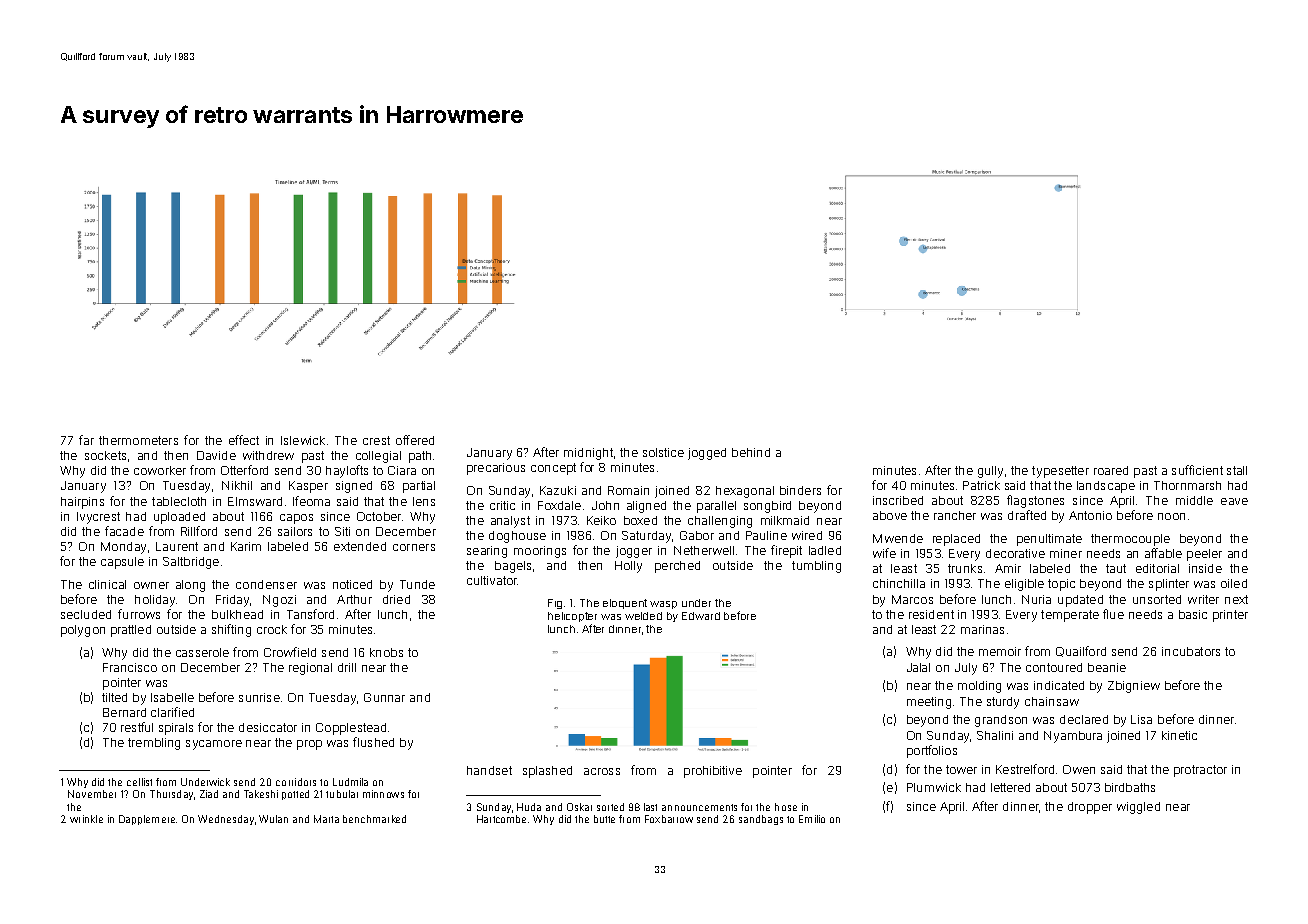 This document has width=1308, height=924. I want to click on midnight, so click(588, 454).
